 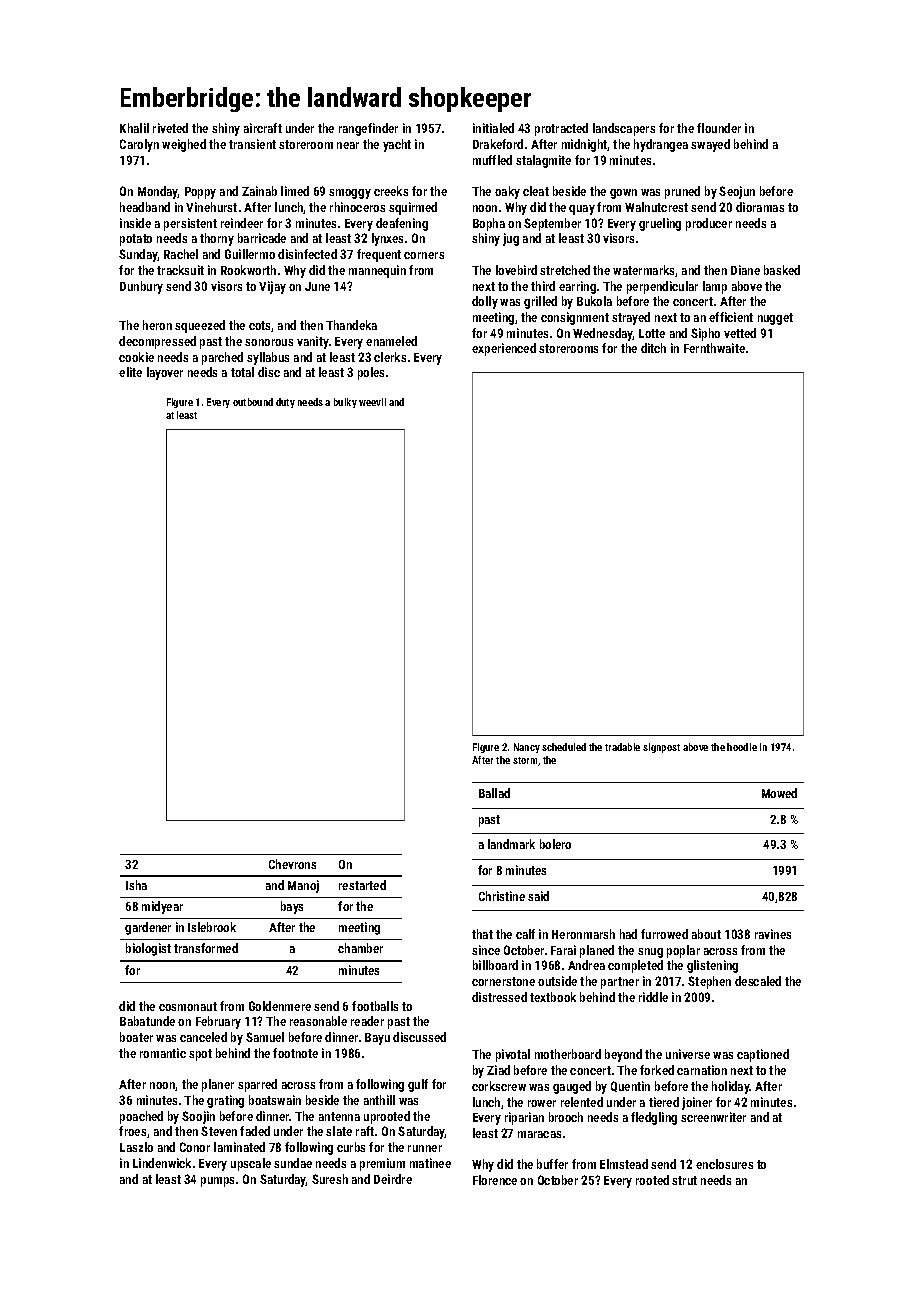 What do you see at coordinates (603, 334) in the document?
I see `Wednesday` at bounding box center [603, 334].
